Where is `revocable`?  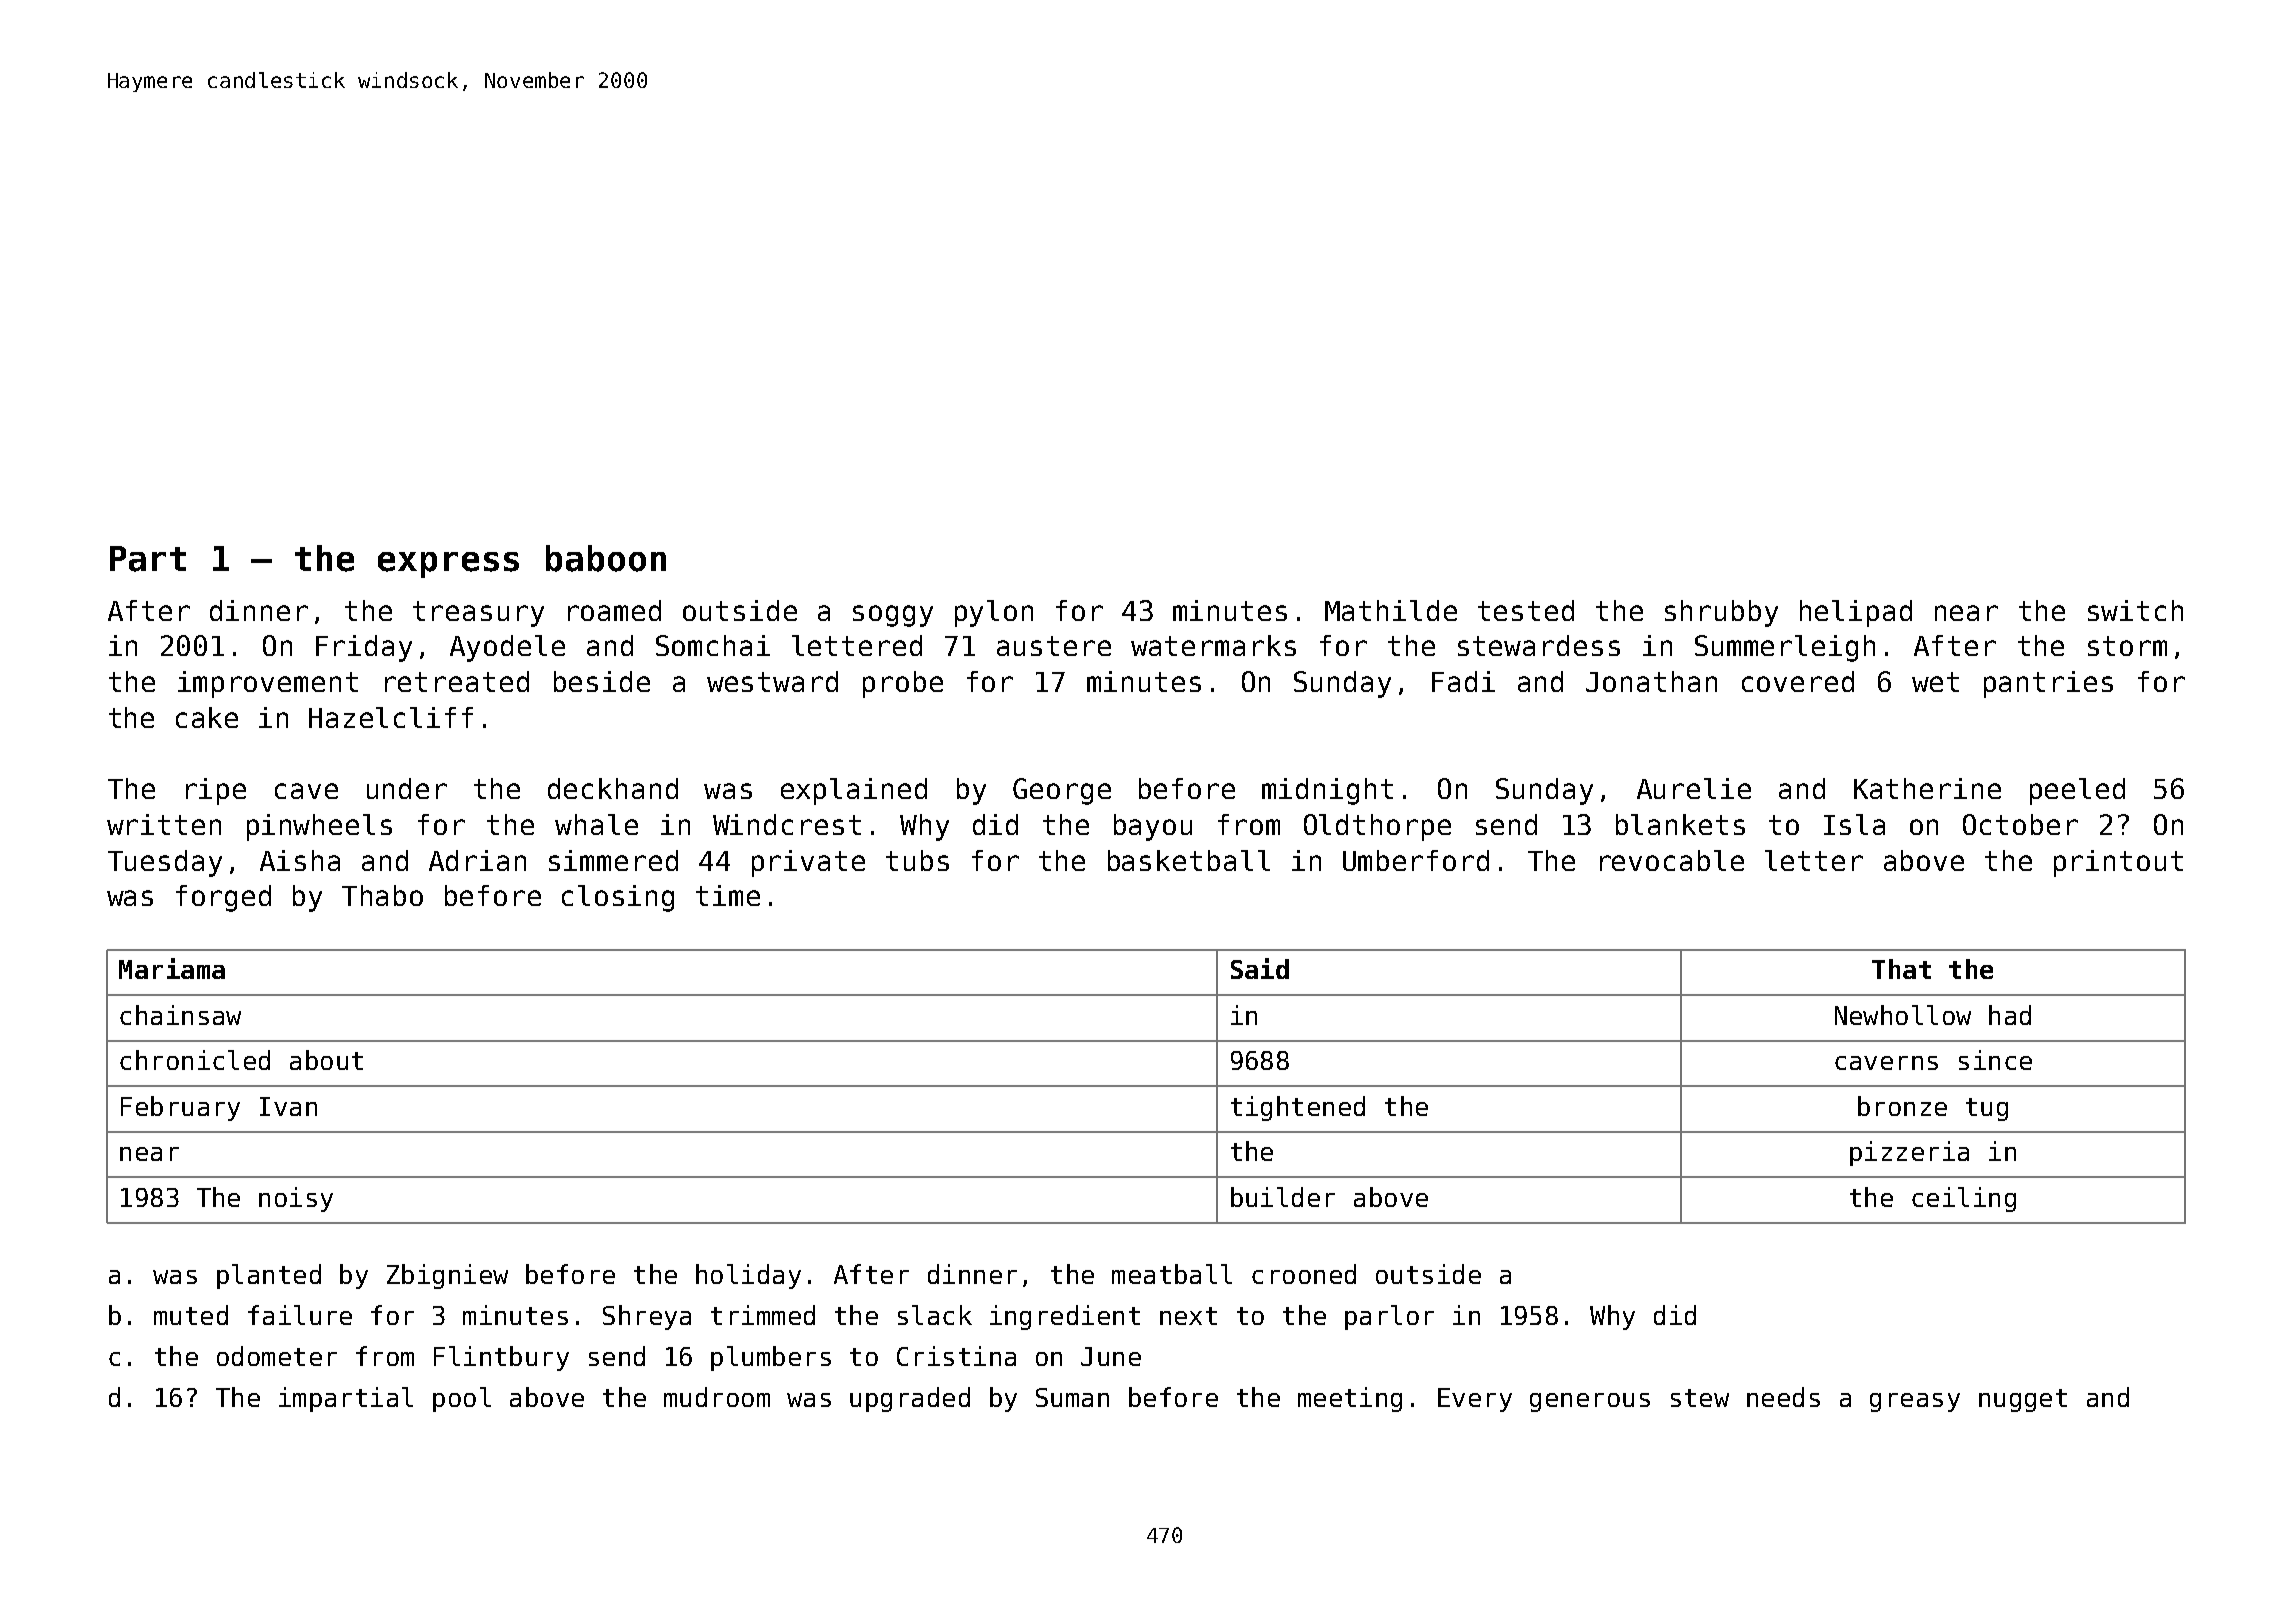 revocable is located at coordinates (1672, 860).
